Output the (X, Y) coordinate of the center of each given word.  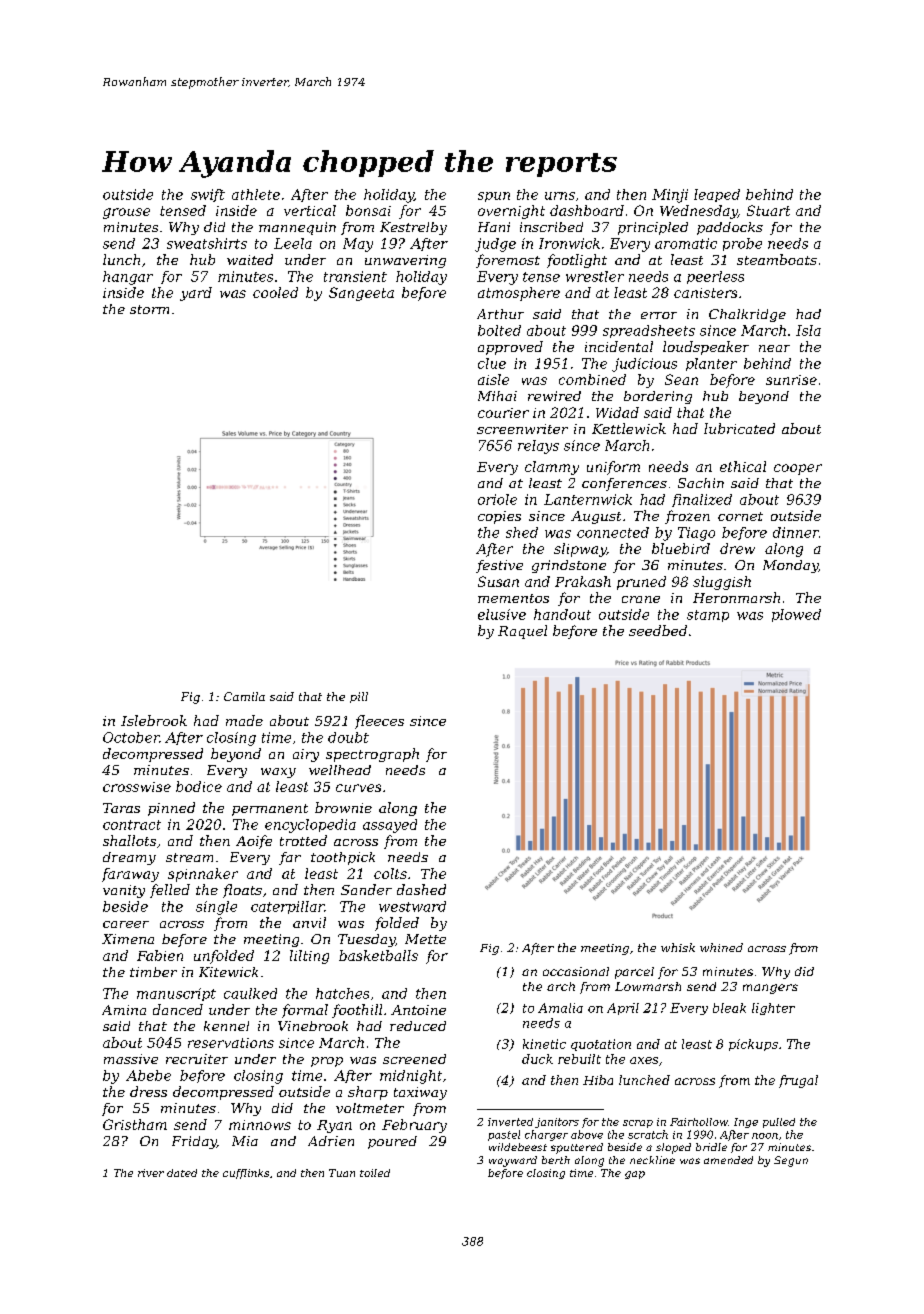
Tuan (342, 1173)
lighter (773, 1009)
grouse (126, 213)
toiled (375, 1173)
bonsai (368, 210)
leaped (717, 195)
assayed (390, 826)
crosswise (137, 787)
